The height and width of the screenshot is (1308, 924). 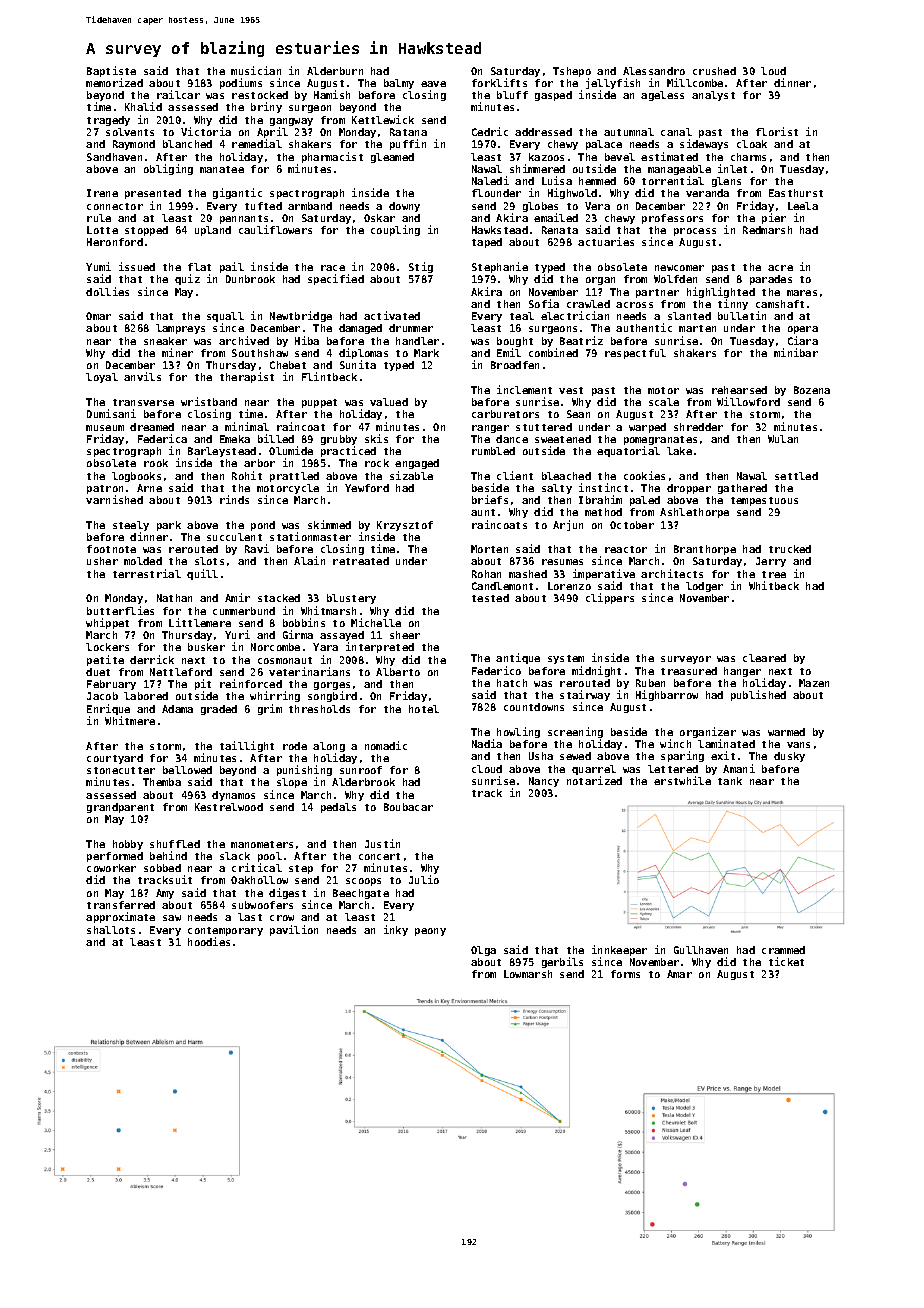 What do you see at coordinates (398, 672) in the screenshot?
I see `Alberto` at bounding box center [398, 672].
